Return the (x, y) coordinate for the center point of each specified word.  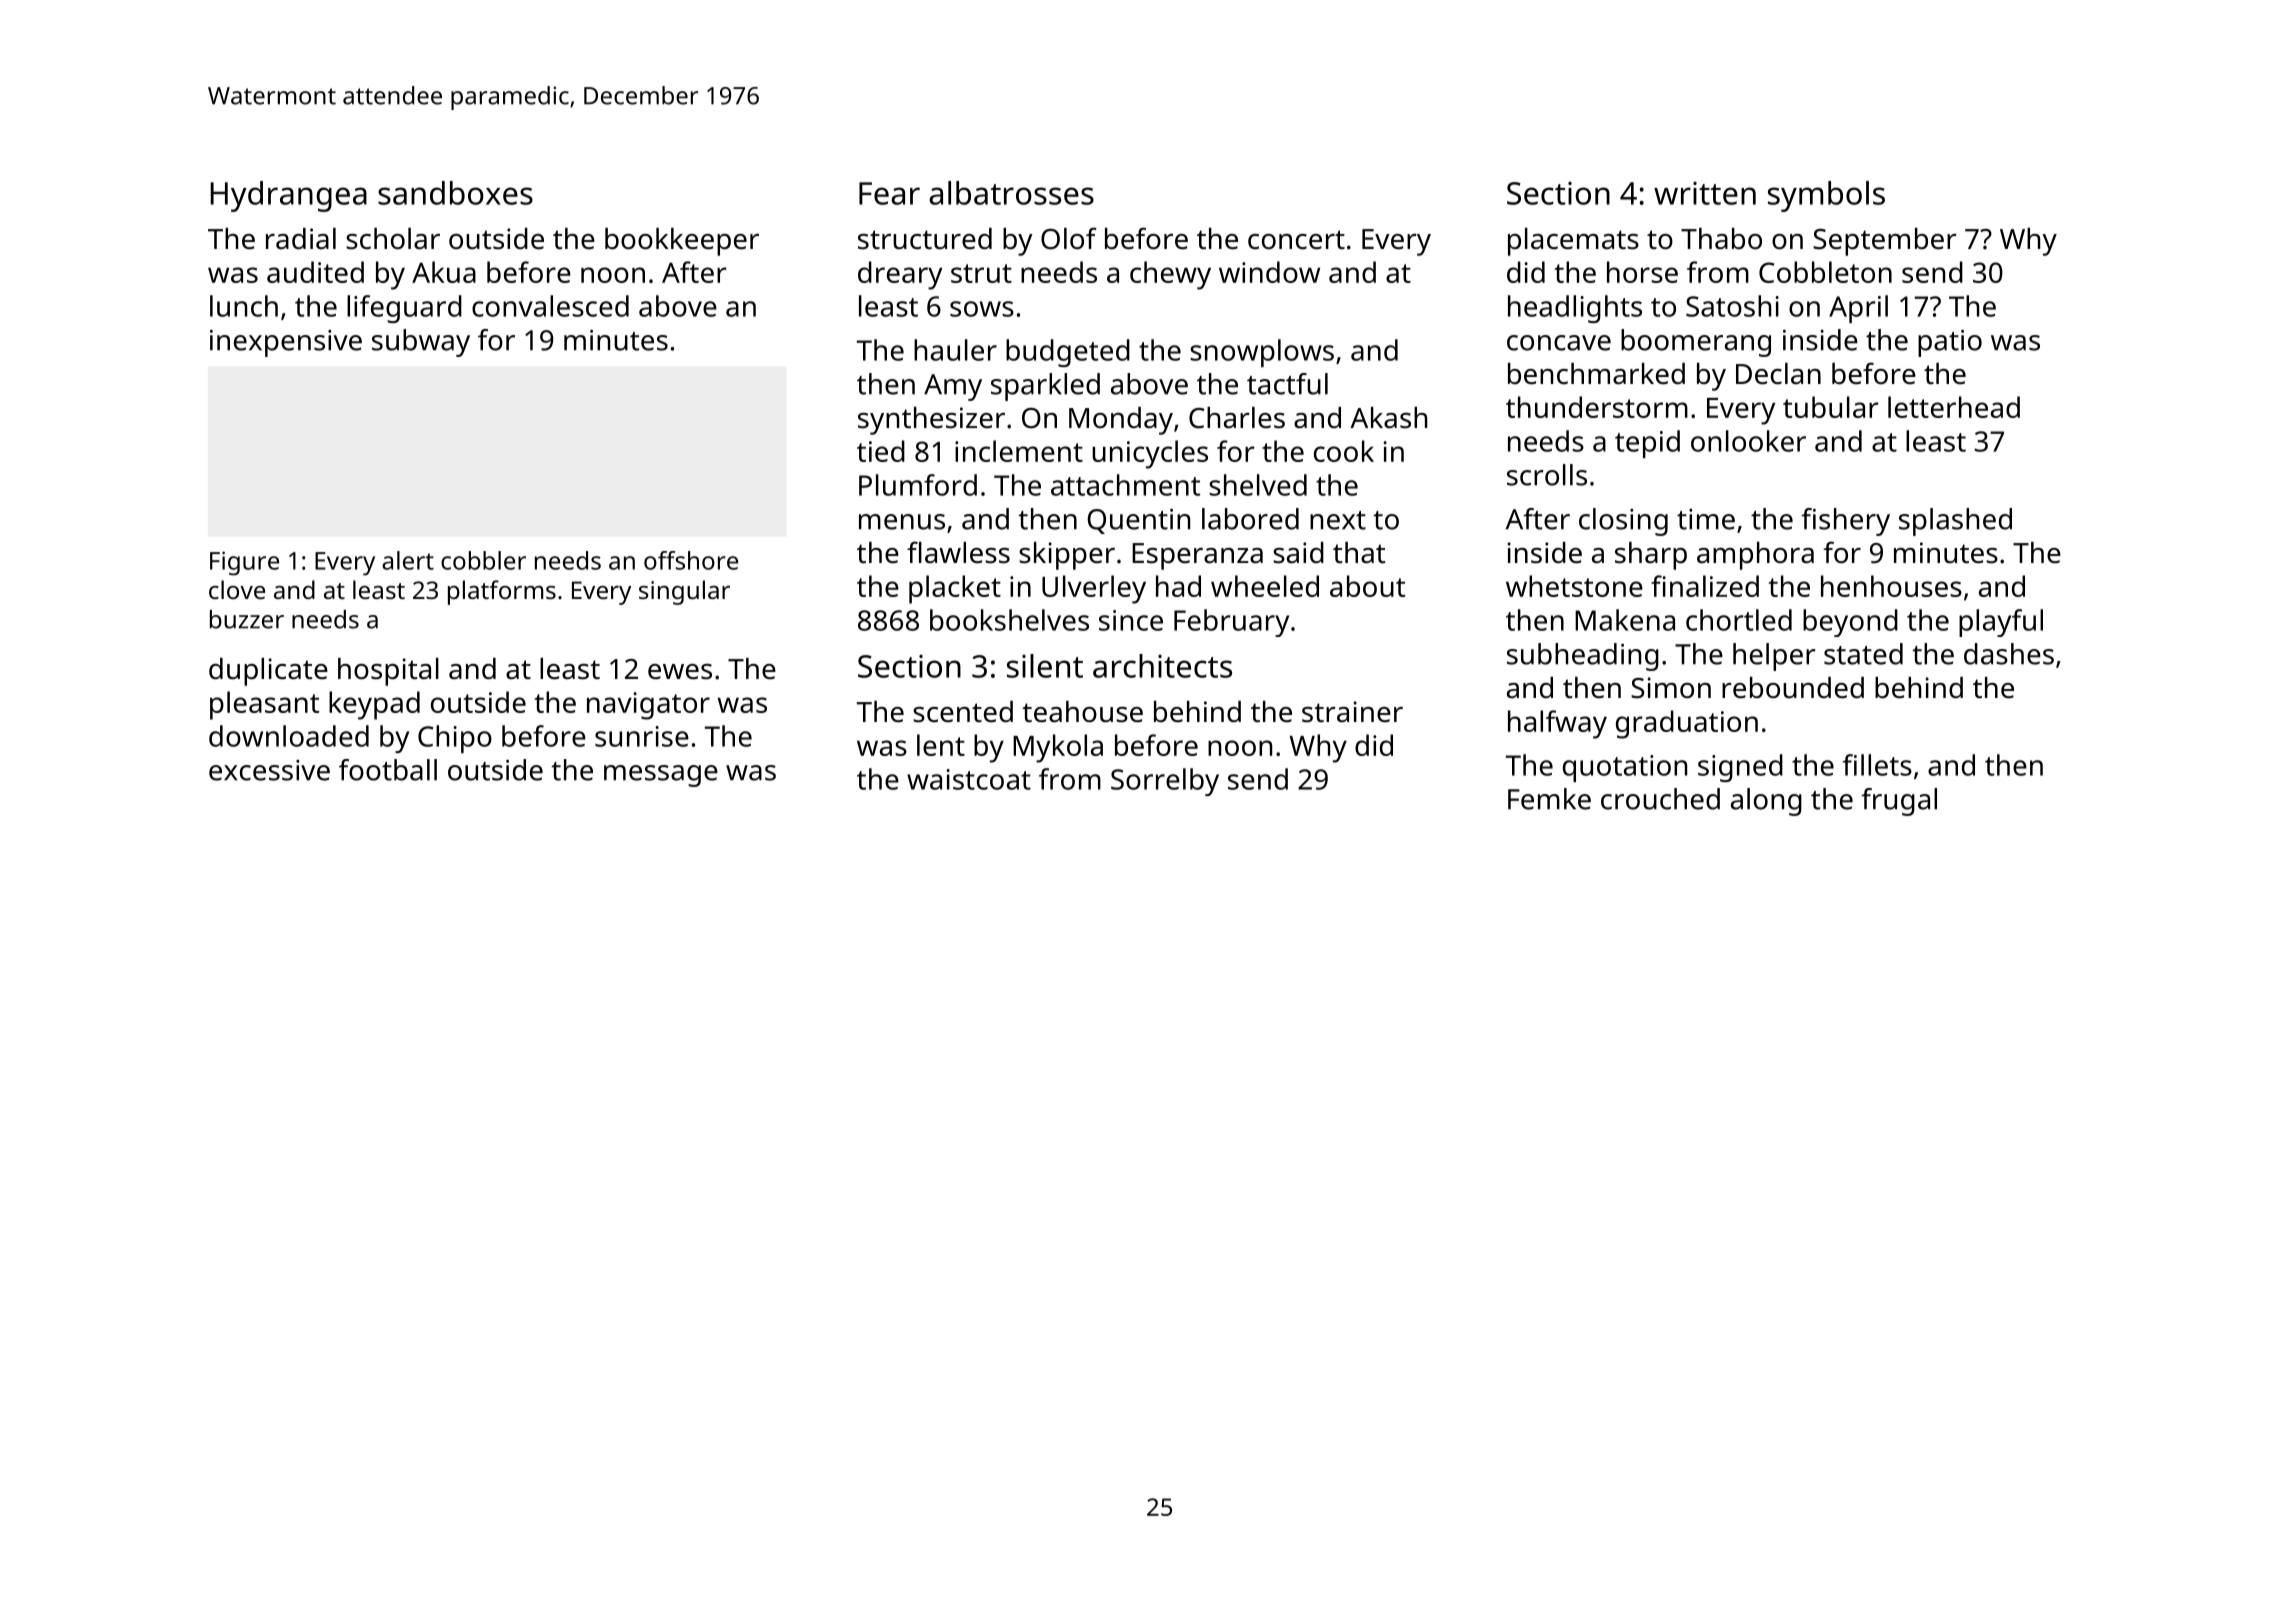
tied (881, 451)
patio (1950, 343)
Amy (953, 387)
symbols (1826, 196)
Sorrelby (1165, 782)
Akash (1388, 418)
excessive (269, 770)
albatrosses (1011, 193)
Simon (1671, 688)
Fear (889, 193)
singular (684, 592)
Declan (1778, 374)
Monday (1121, 421)
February (1231, 623)
